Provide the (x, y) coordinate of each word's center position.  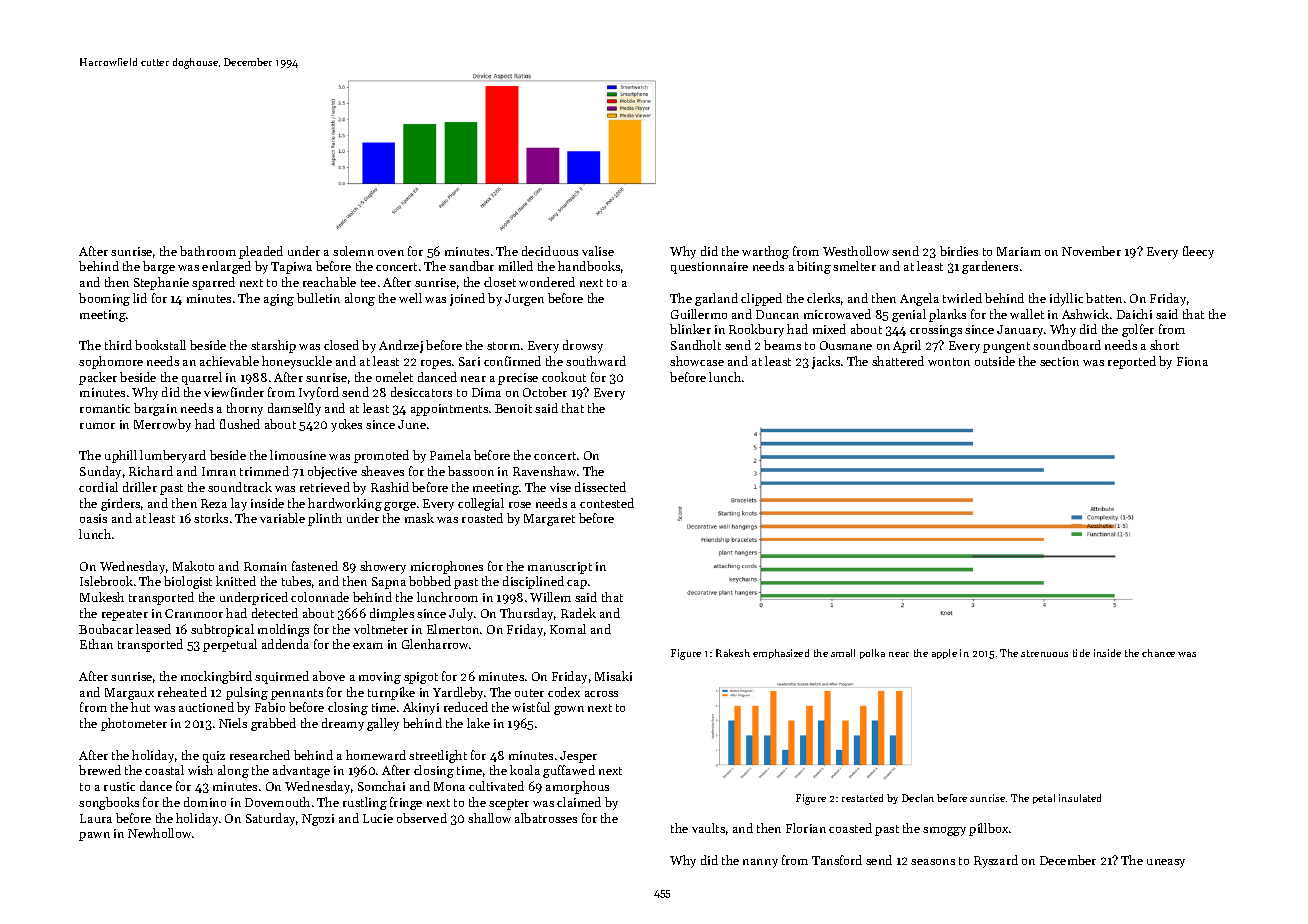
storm (503, 346)
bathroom (208, 251)
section (1059, 361)
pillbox (988, 829)
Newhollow (159, 833)
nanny (760, 863)
